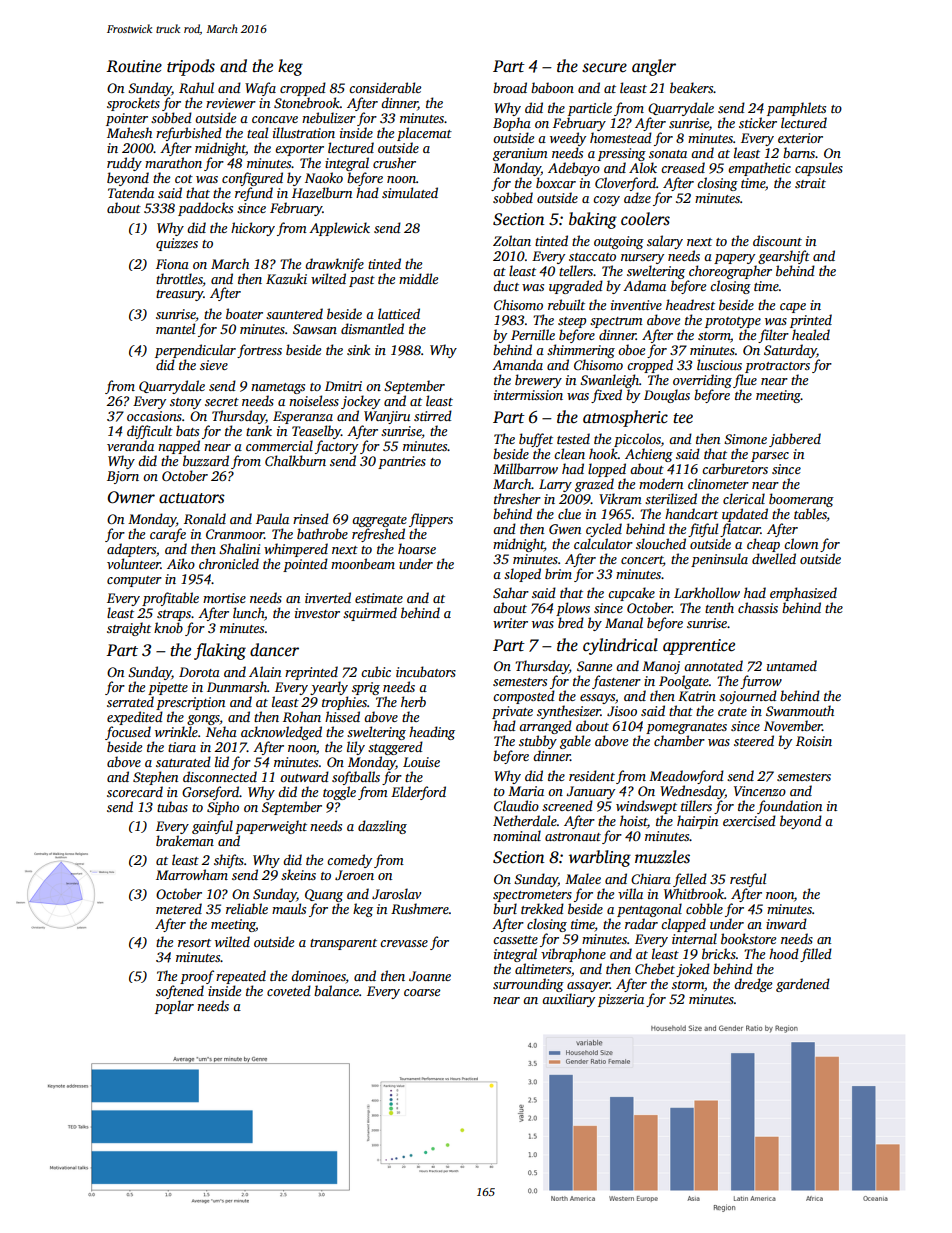  Describe the element at coordinates (197, 977) in the document. I see `proof` at that location.
